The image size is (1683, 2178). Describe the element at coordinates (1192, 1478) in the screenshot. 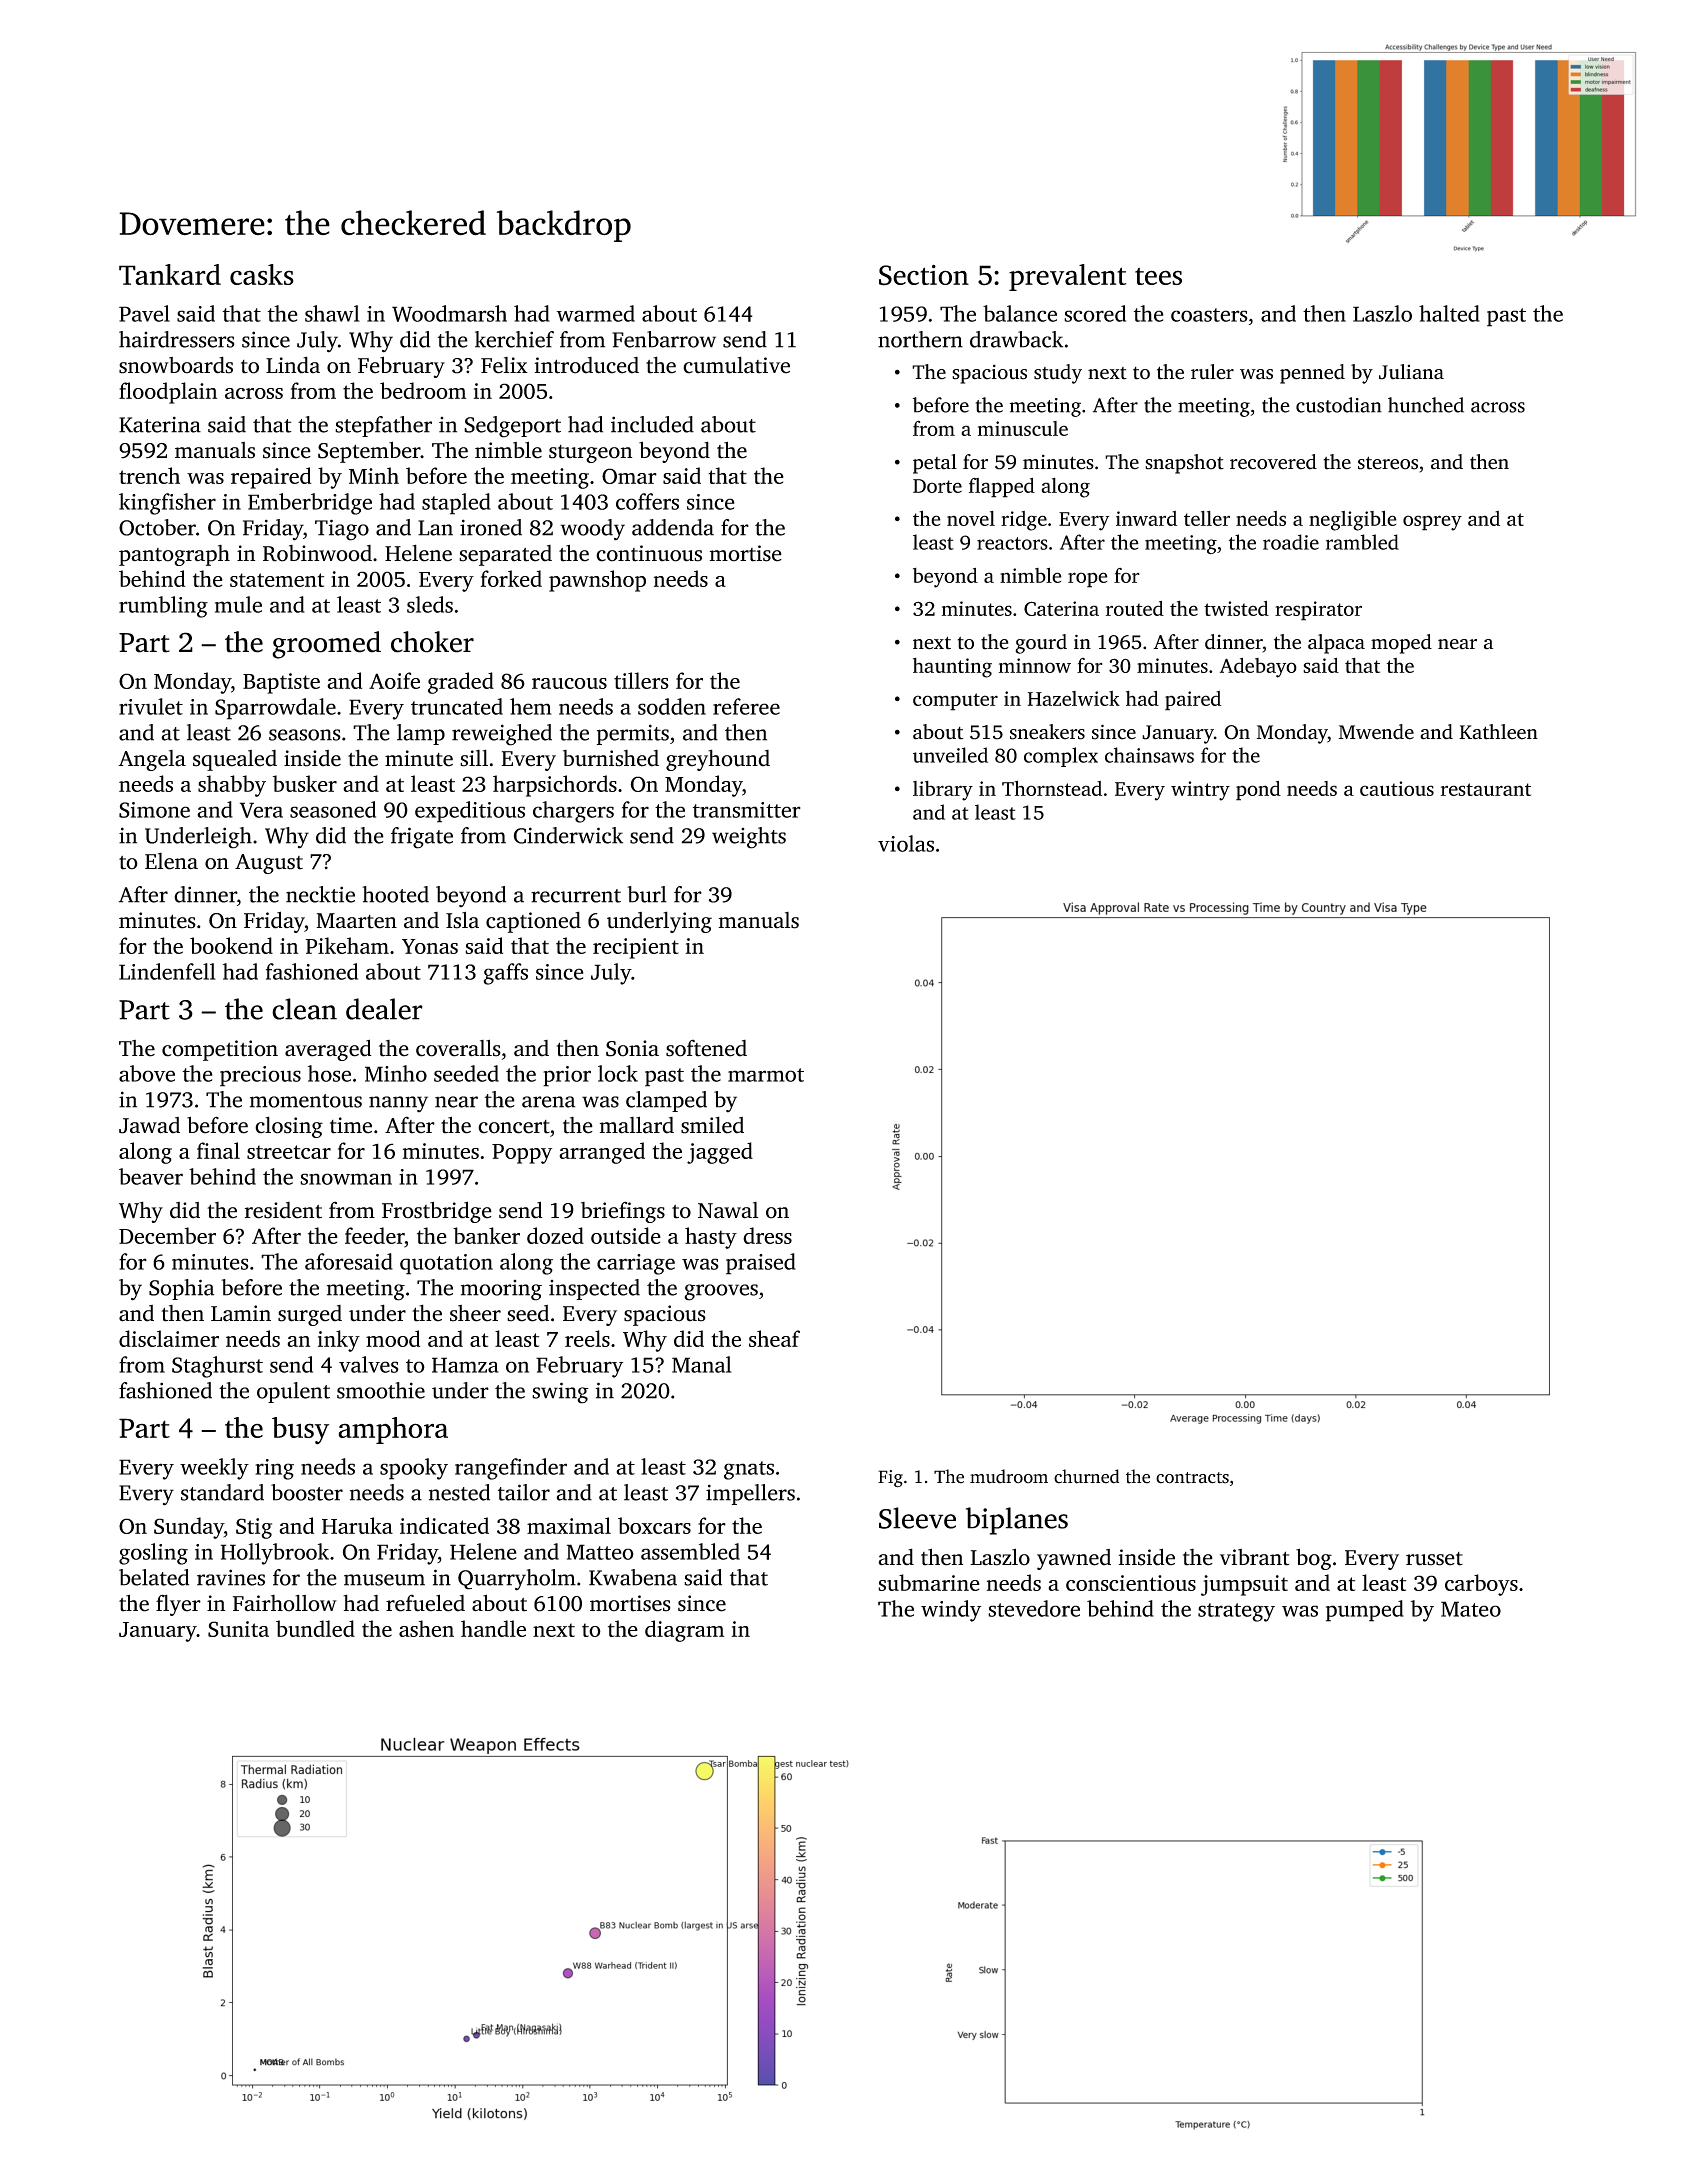

I see `contracts` at that location.
